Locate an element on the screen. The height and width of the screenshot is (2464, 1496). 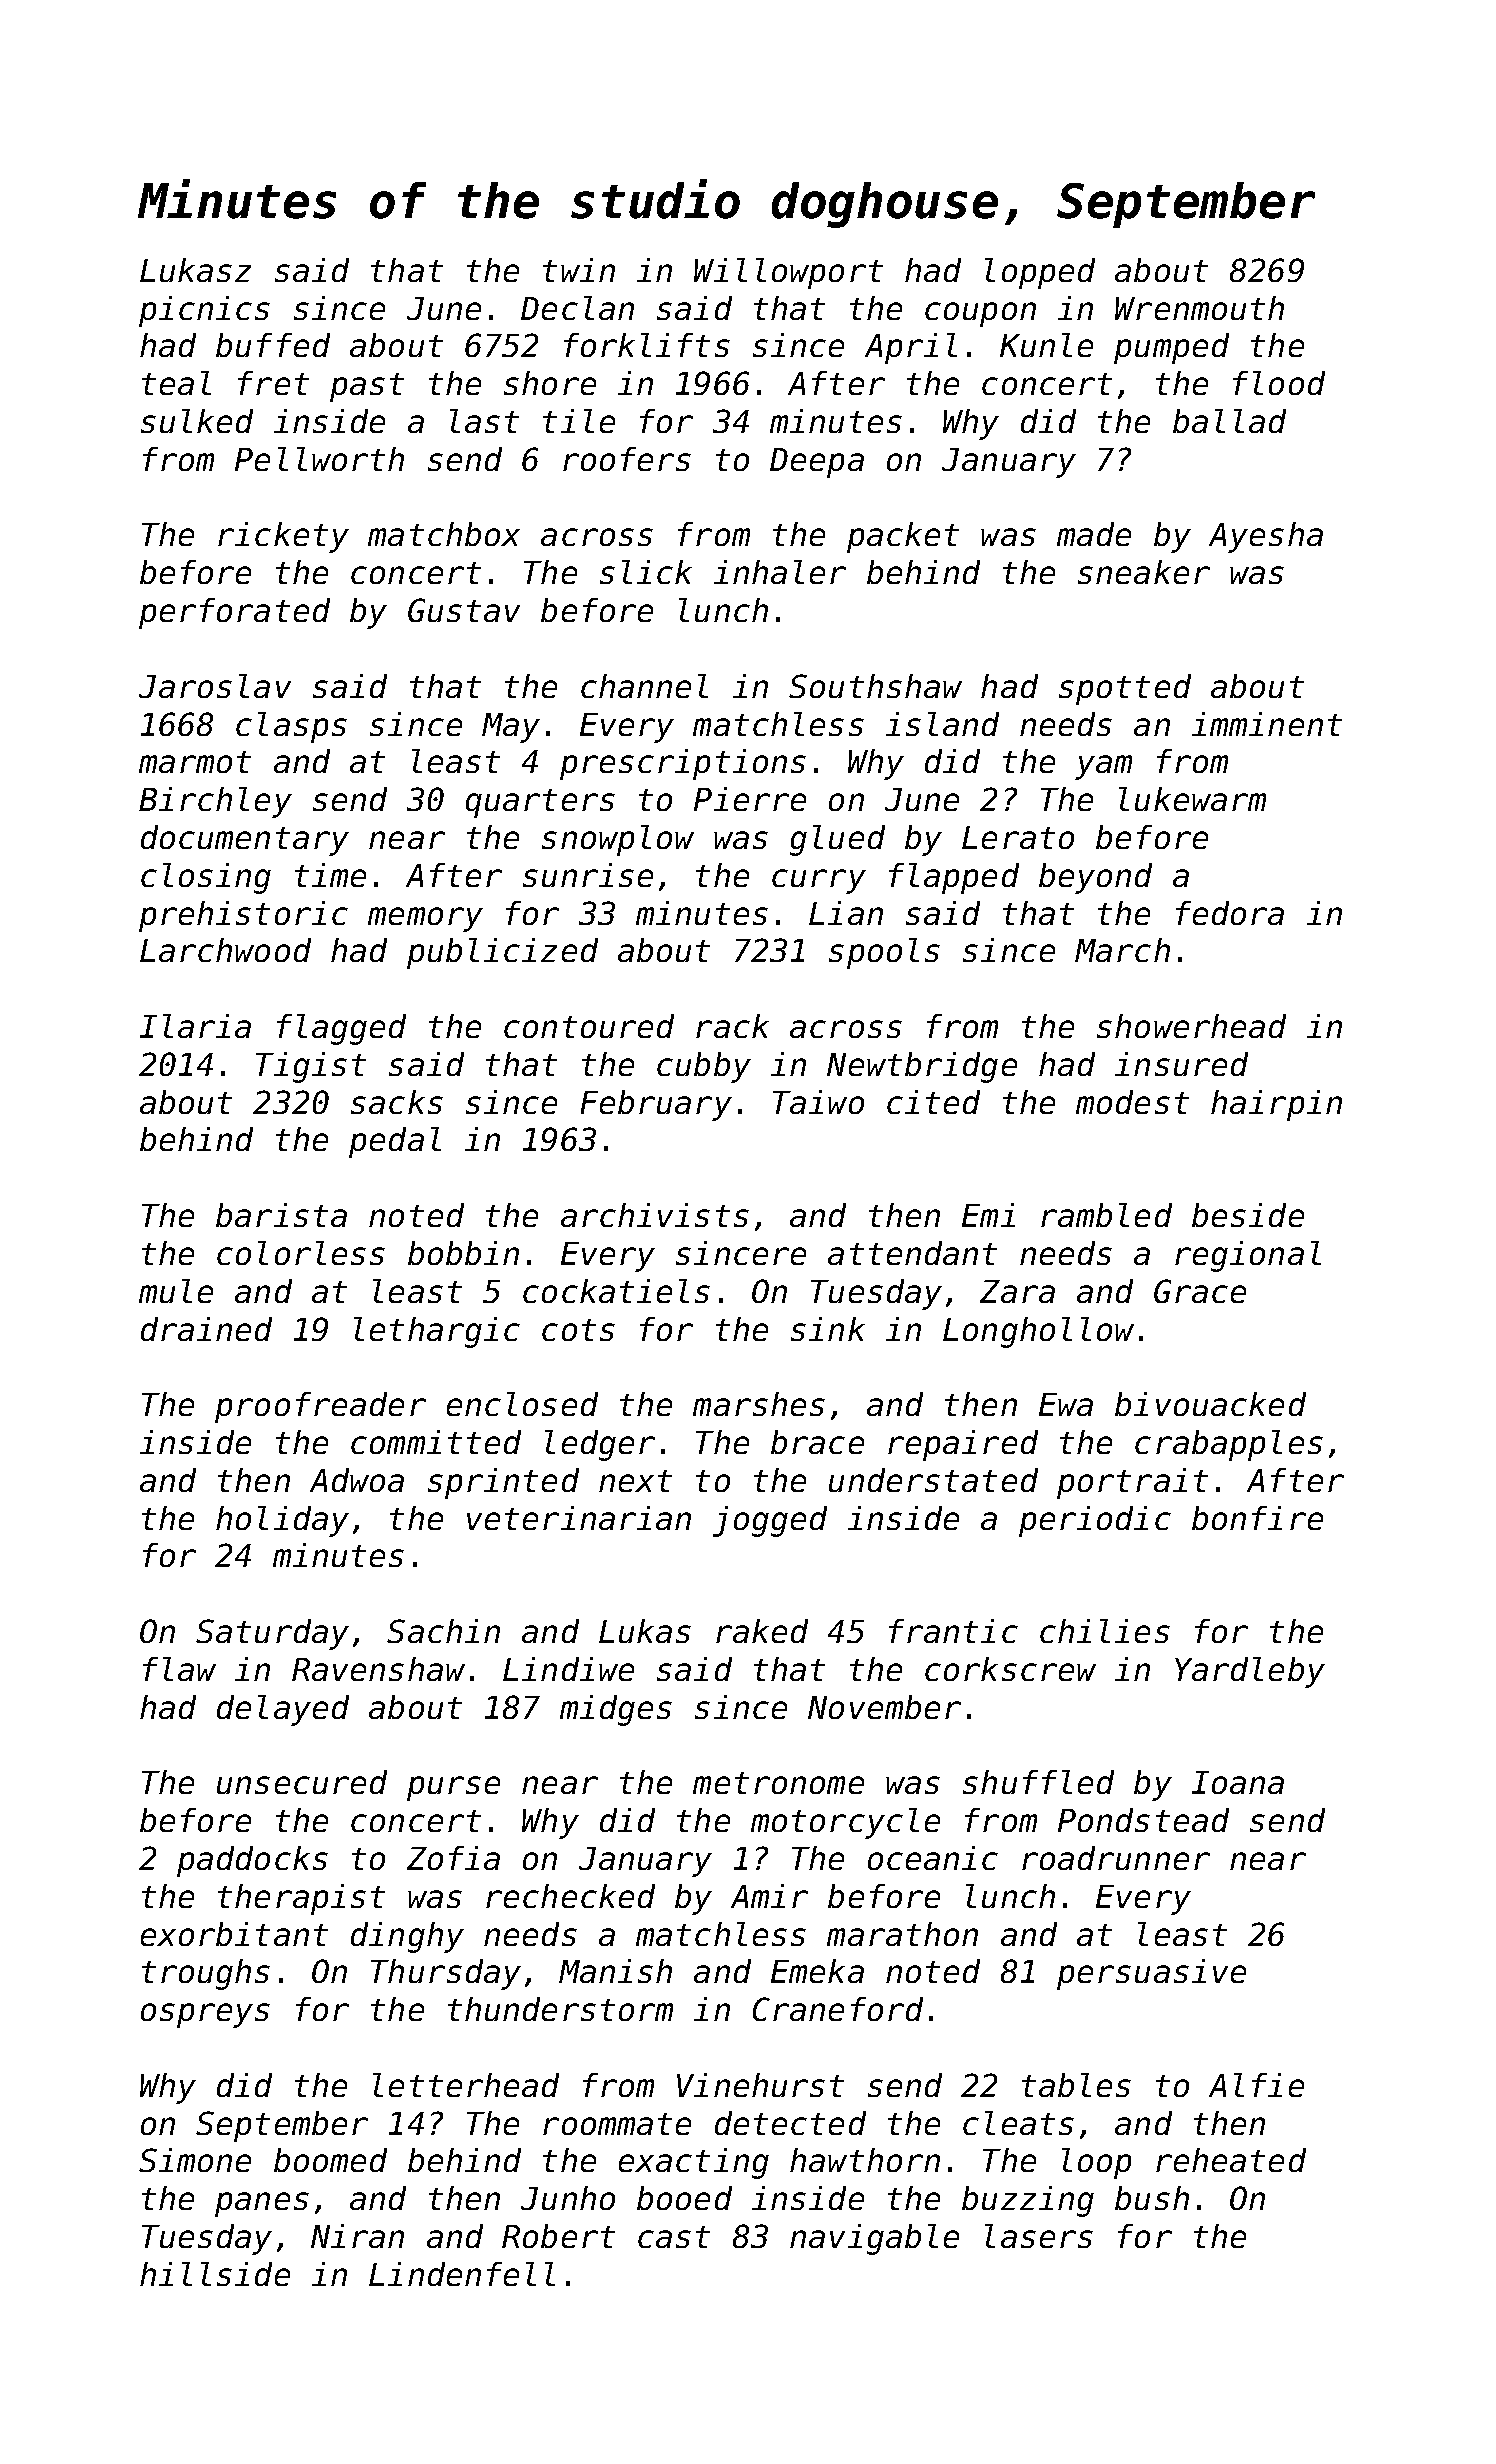
Adwoa is located at coordinates (357, 1480).
